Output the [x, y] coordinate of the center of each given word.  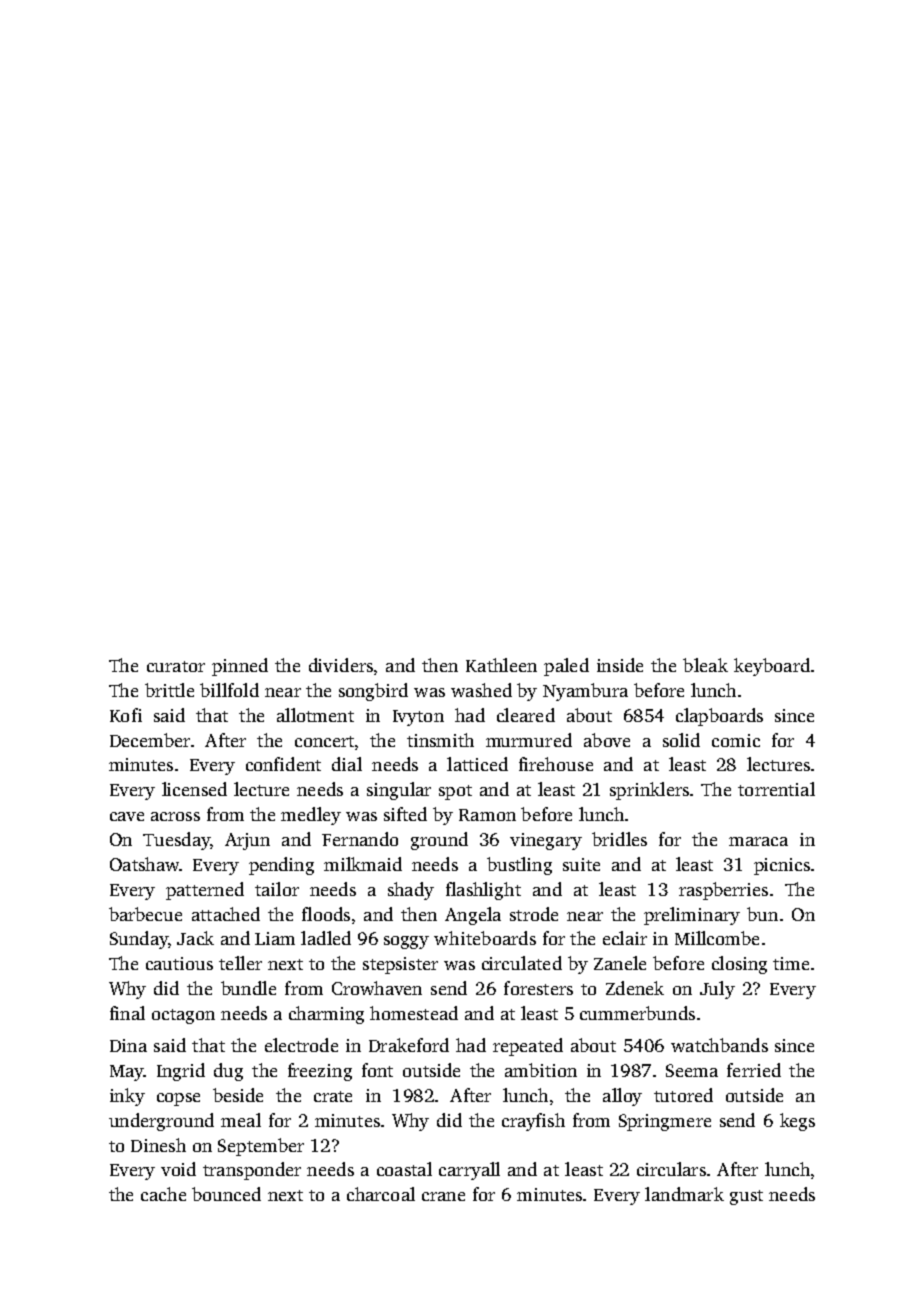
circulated [522, 963]
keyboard [772, 667]
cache [163, 1194]
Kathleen [501, 665]
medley [311, 816]
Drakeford [409, 1045]
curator [176, 666]
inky [127, 1097]
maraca [758, 841]
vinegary [546, 841]
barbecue [145, 914]
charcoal [381, 1194]
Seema [692, 1070]
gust [746, 1197]
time [791, 963]
